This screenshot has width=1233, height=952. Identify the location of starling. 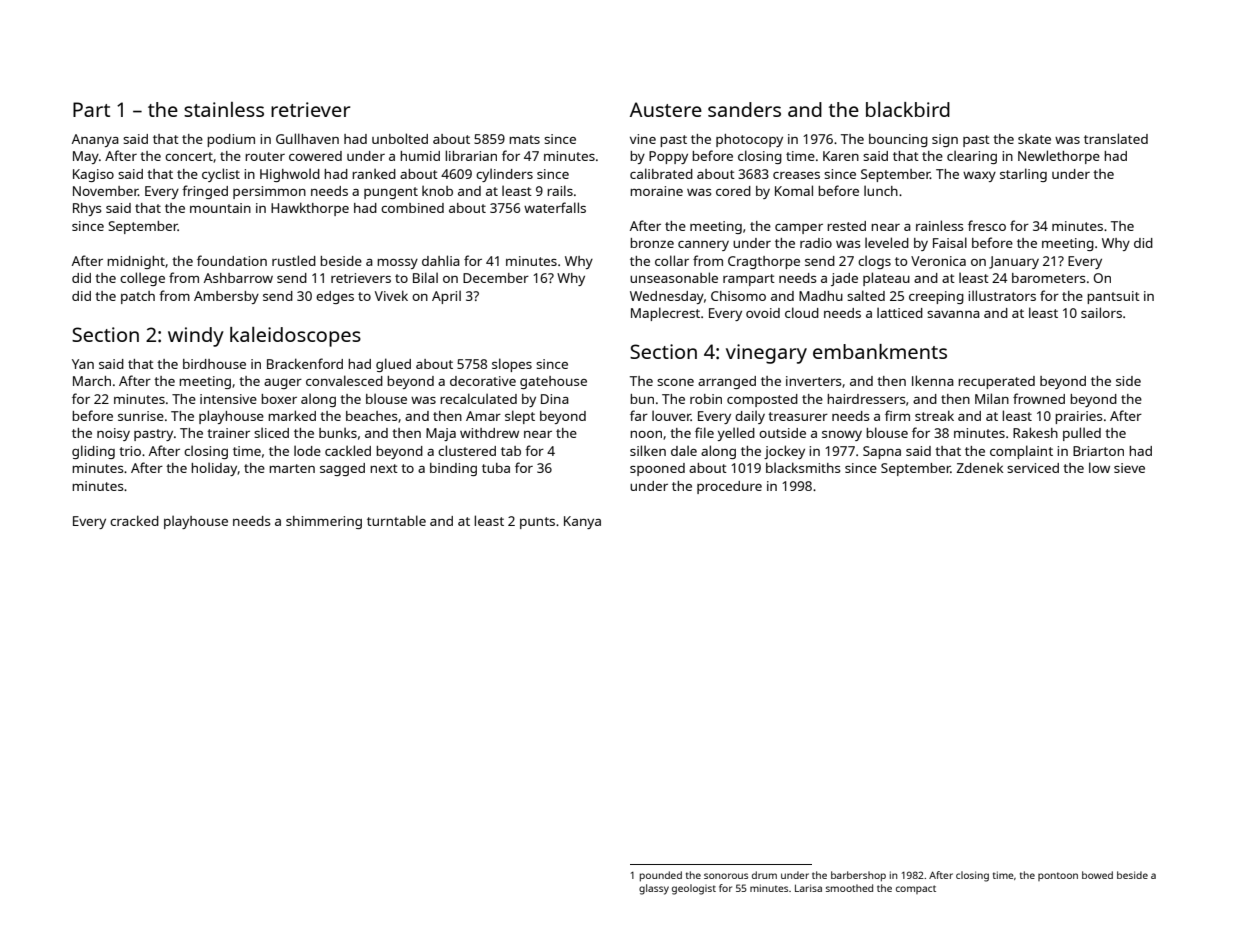
(1023, 175).
